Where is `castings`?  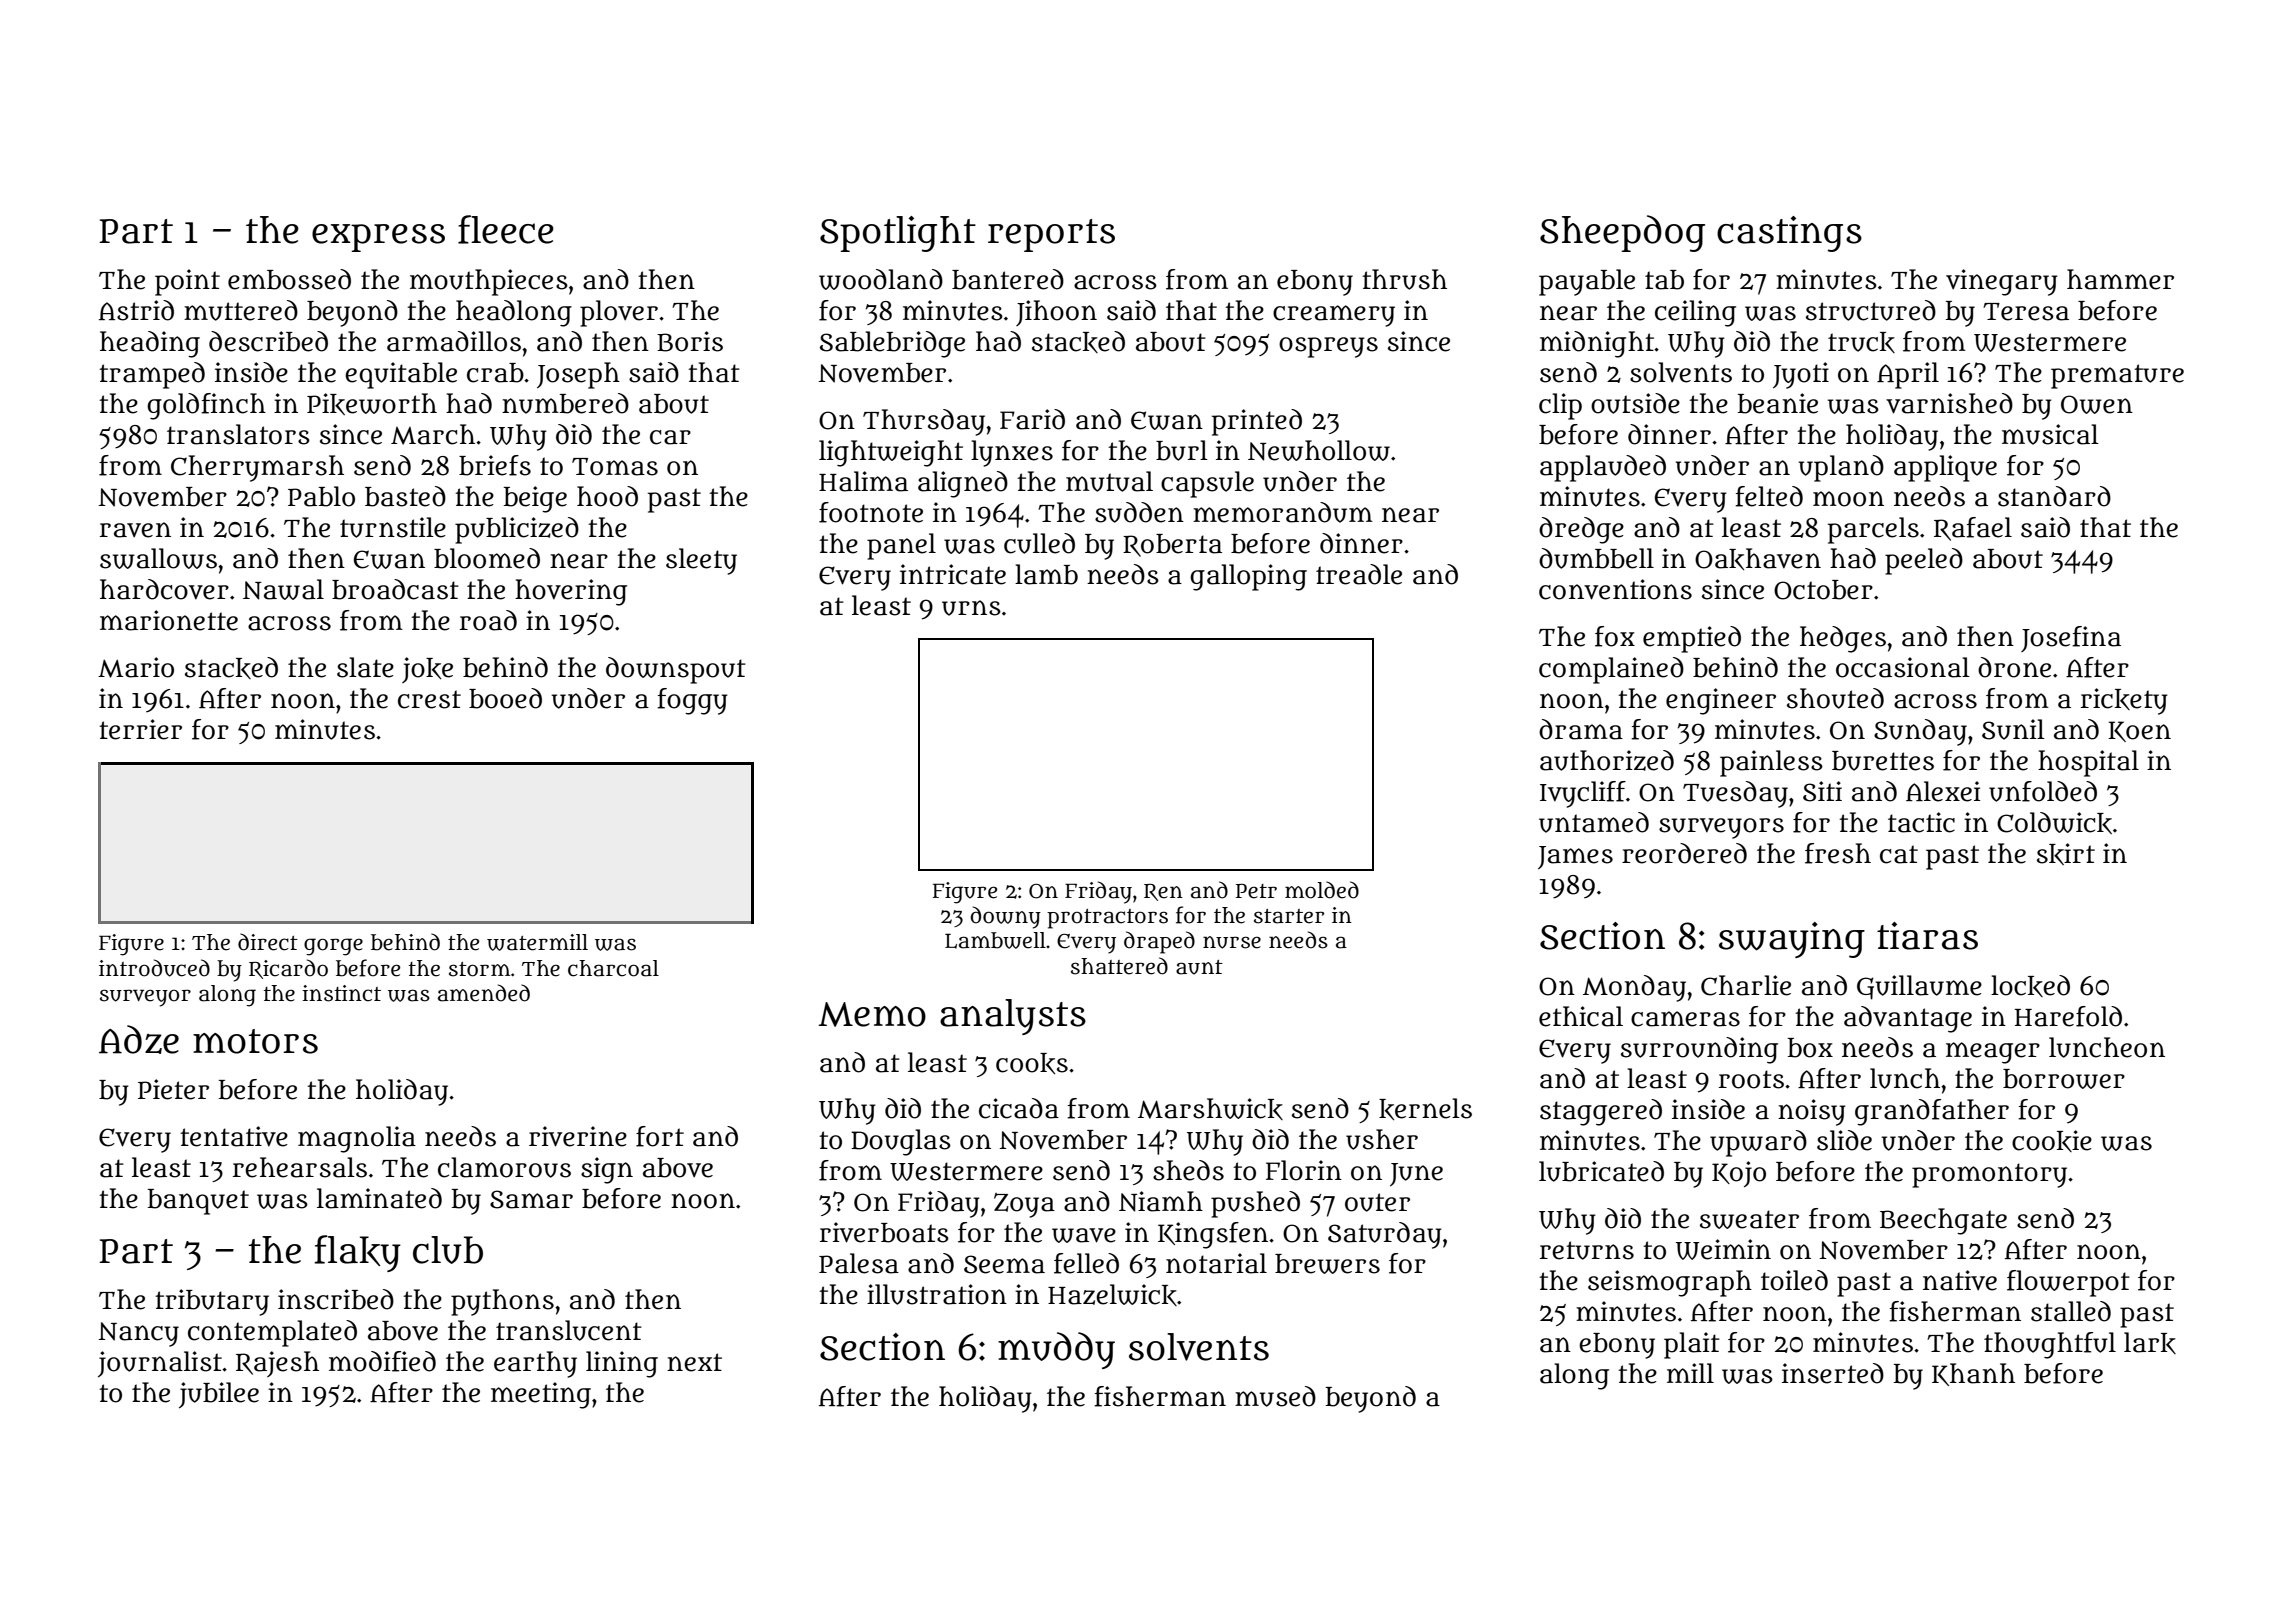 castings is located at coordinates (1789, 234).
